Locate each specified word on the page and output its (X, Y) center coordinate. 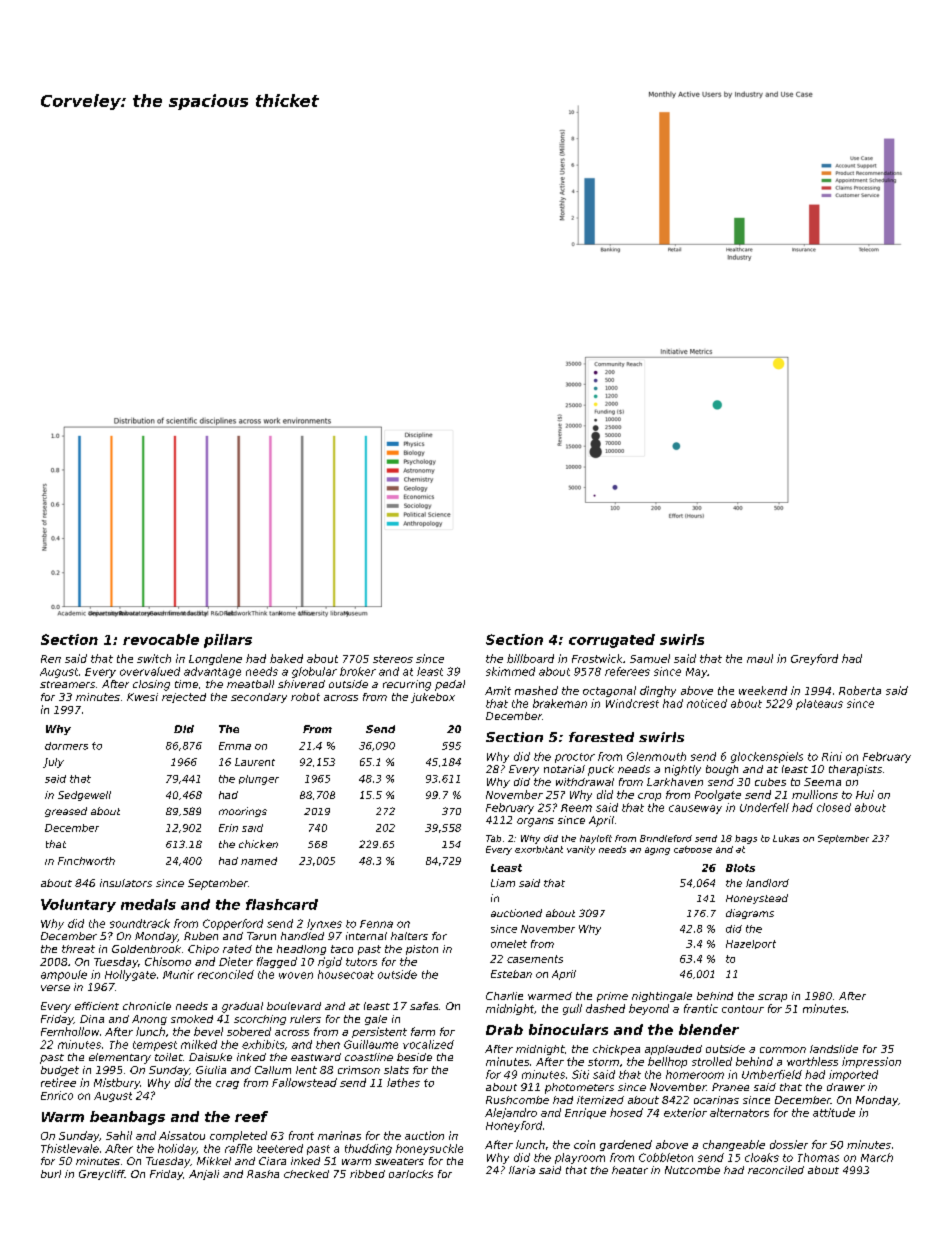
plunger (259, 780)
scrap (772, 998)
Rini (832, 756)
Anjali (204, 1175)
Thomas (818, 1157)
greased (66, 812)
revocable (161, 639)
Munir (178, 974)
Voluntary (78, 905)
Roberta (860, 690)
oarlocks (411, 1174)
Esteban (511, 974)
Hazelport (751, 944)
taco (342, 949)
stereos (393, 659)
